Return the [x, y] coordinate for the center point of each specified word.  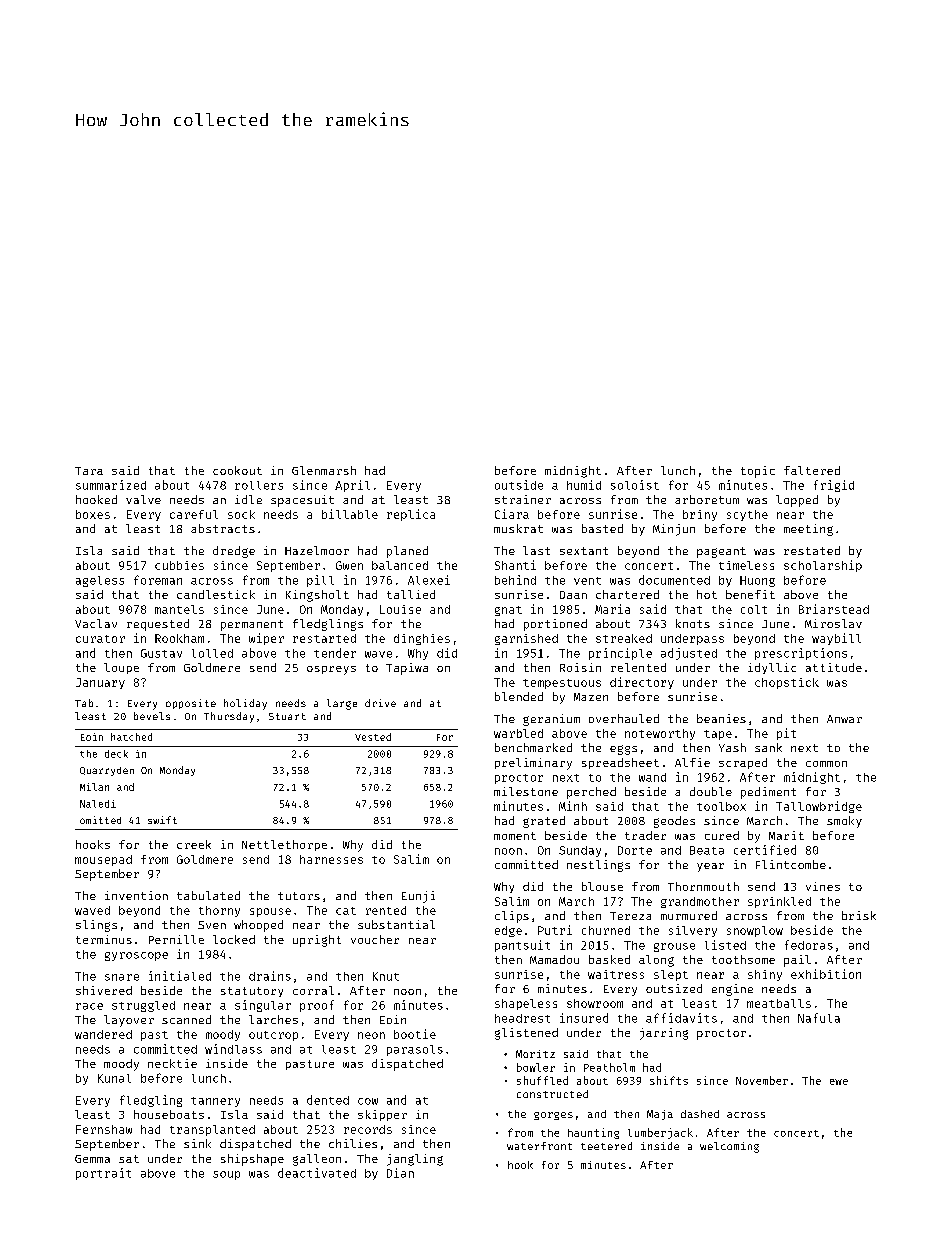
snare [122, 977]
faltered [812, 470]
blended [519, 696]
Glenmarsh [324, 470]
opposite [191, 704]
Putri [555, 930]
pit [786, 734]
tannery [215, 1102]
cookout [237, 470]
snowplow [755, 931]
